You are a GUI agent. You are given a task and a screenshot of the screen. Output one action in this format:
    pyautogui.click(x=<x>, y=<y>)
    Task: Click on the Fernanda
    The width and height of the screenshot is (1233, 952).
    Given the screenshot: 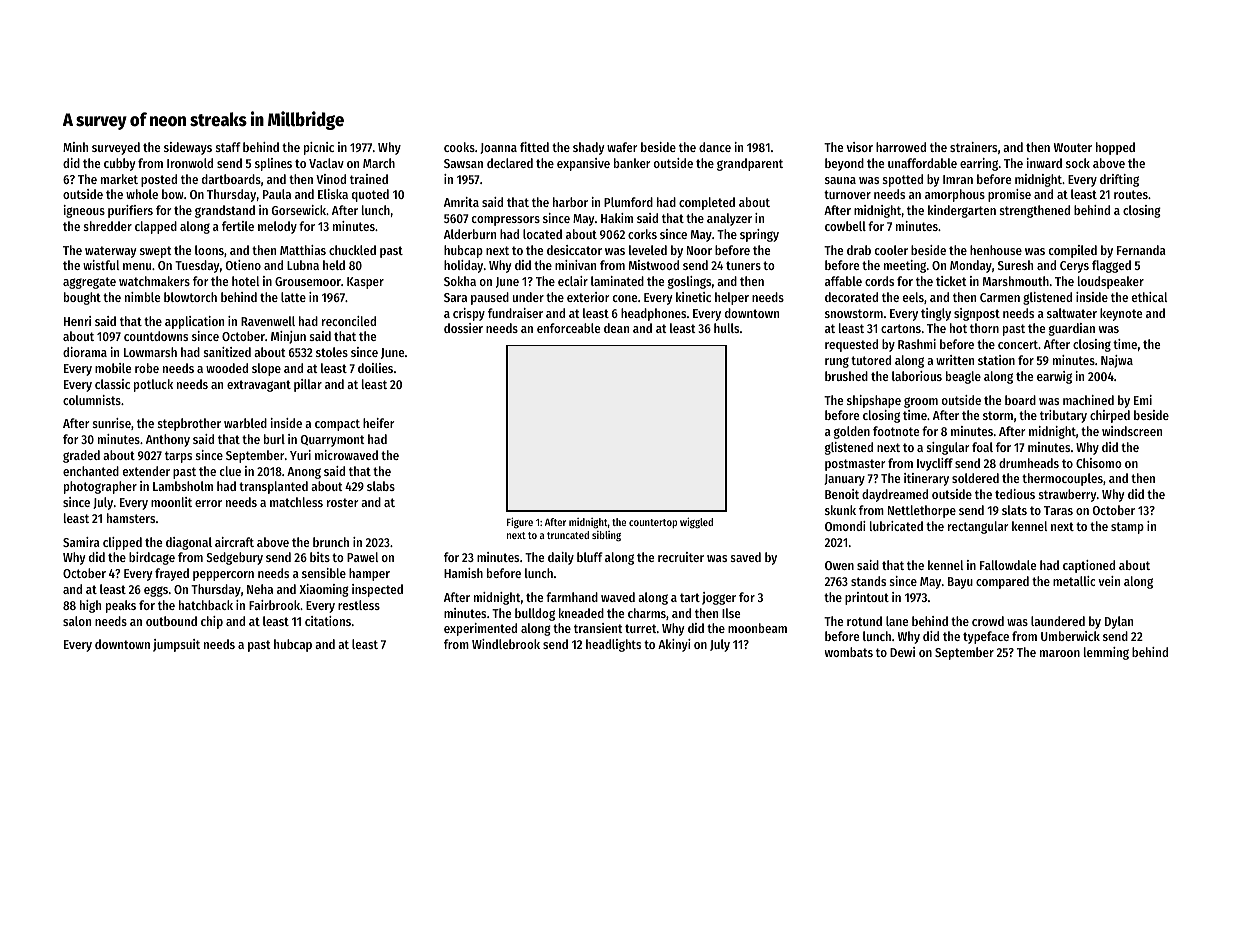 What is the action you would take?
    pyautogui.click(x=1141, y=250)
